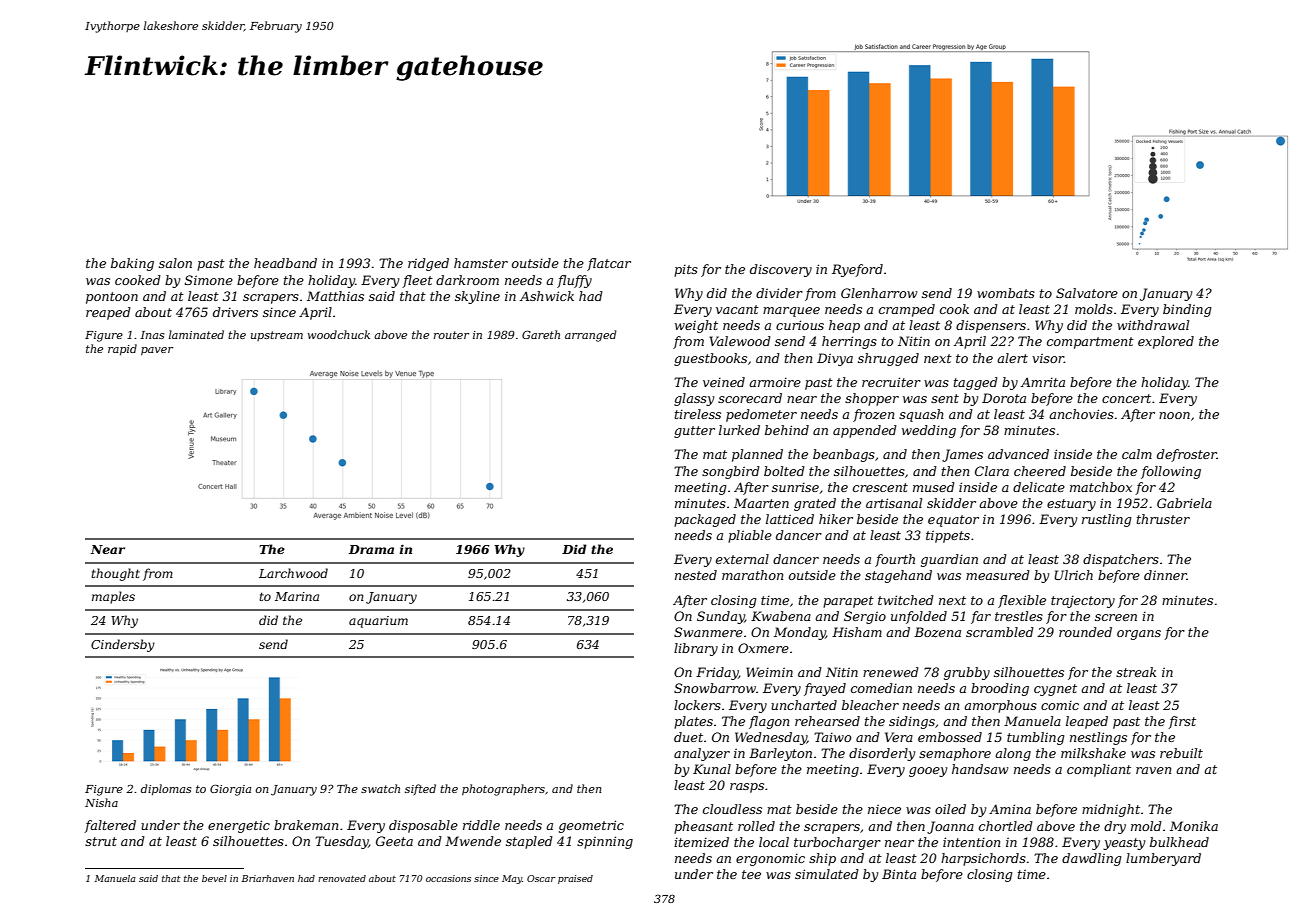  What do you see at coordinates (769, 722) in the document?
I see `flagon` at bounding box center [769, 722].
